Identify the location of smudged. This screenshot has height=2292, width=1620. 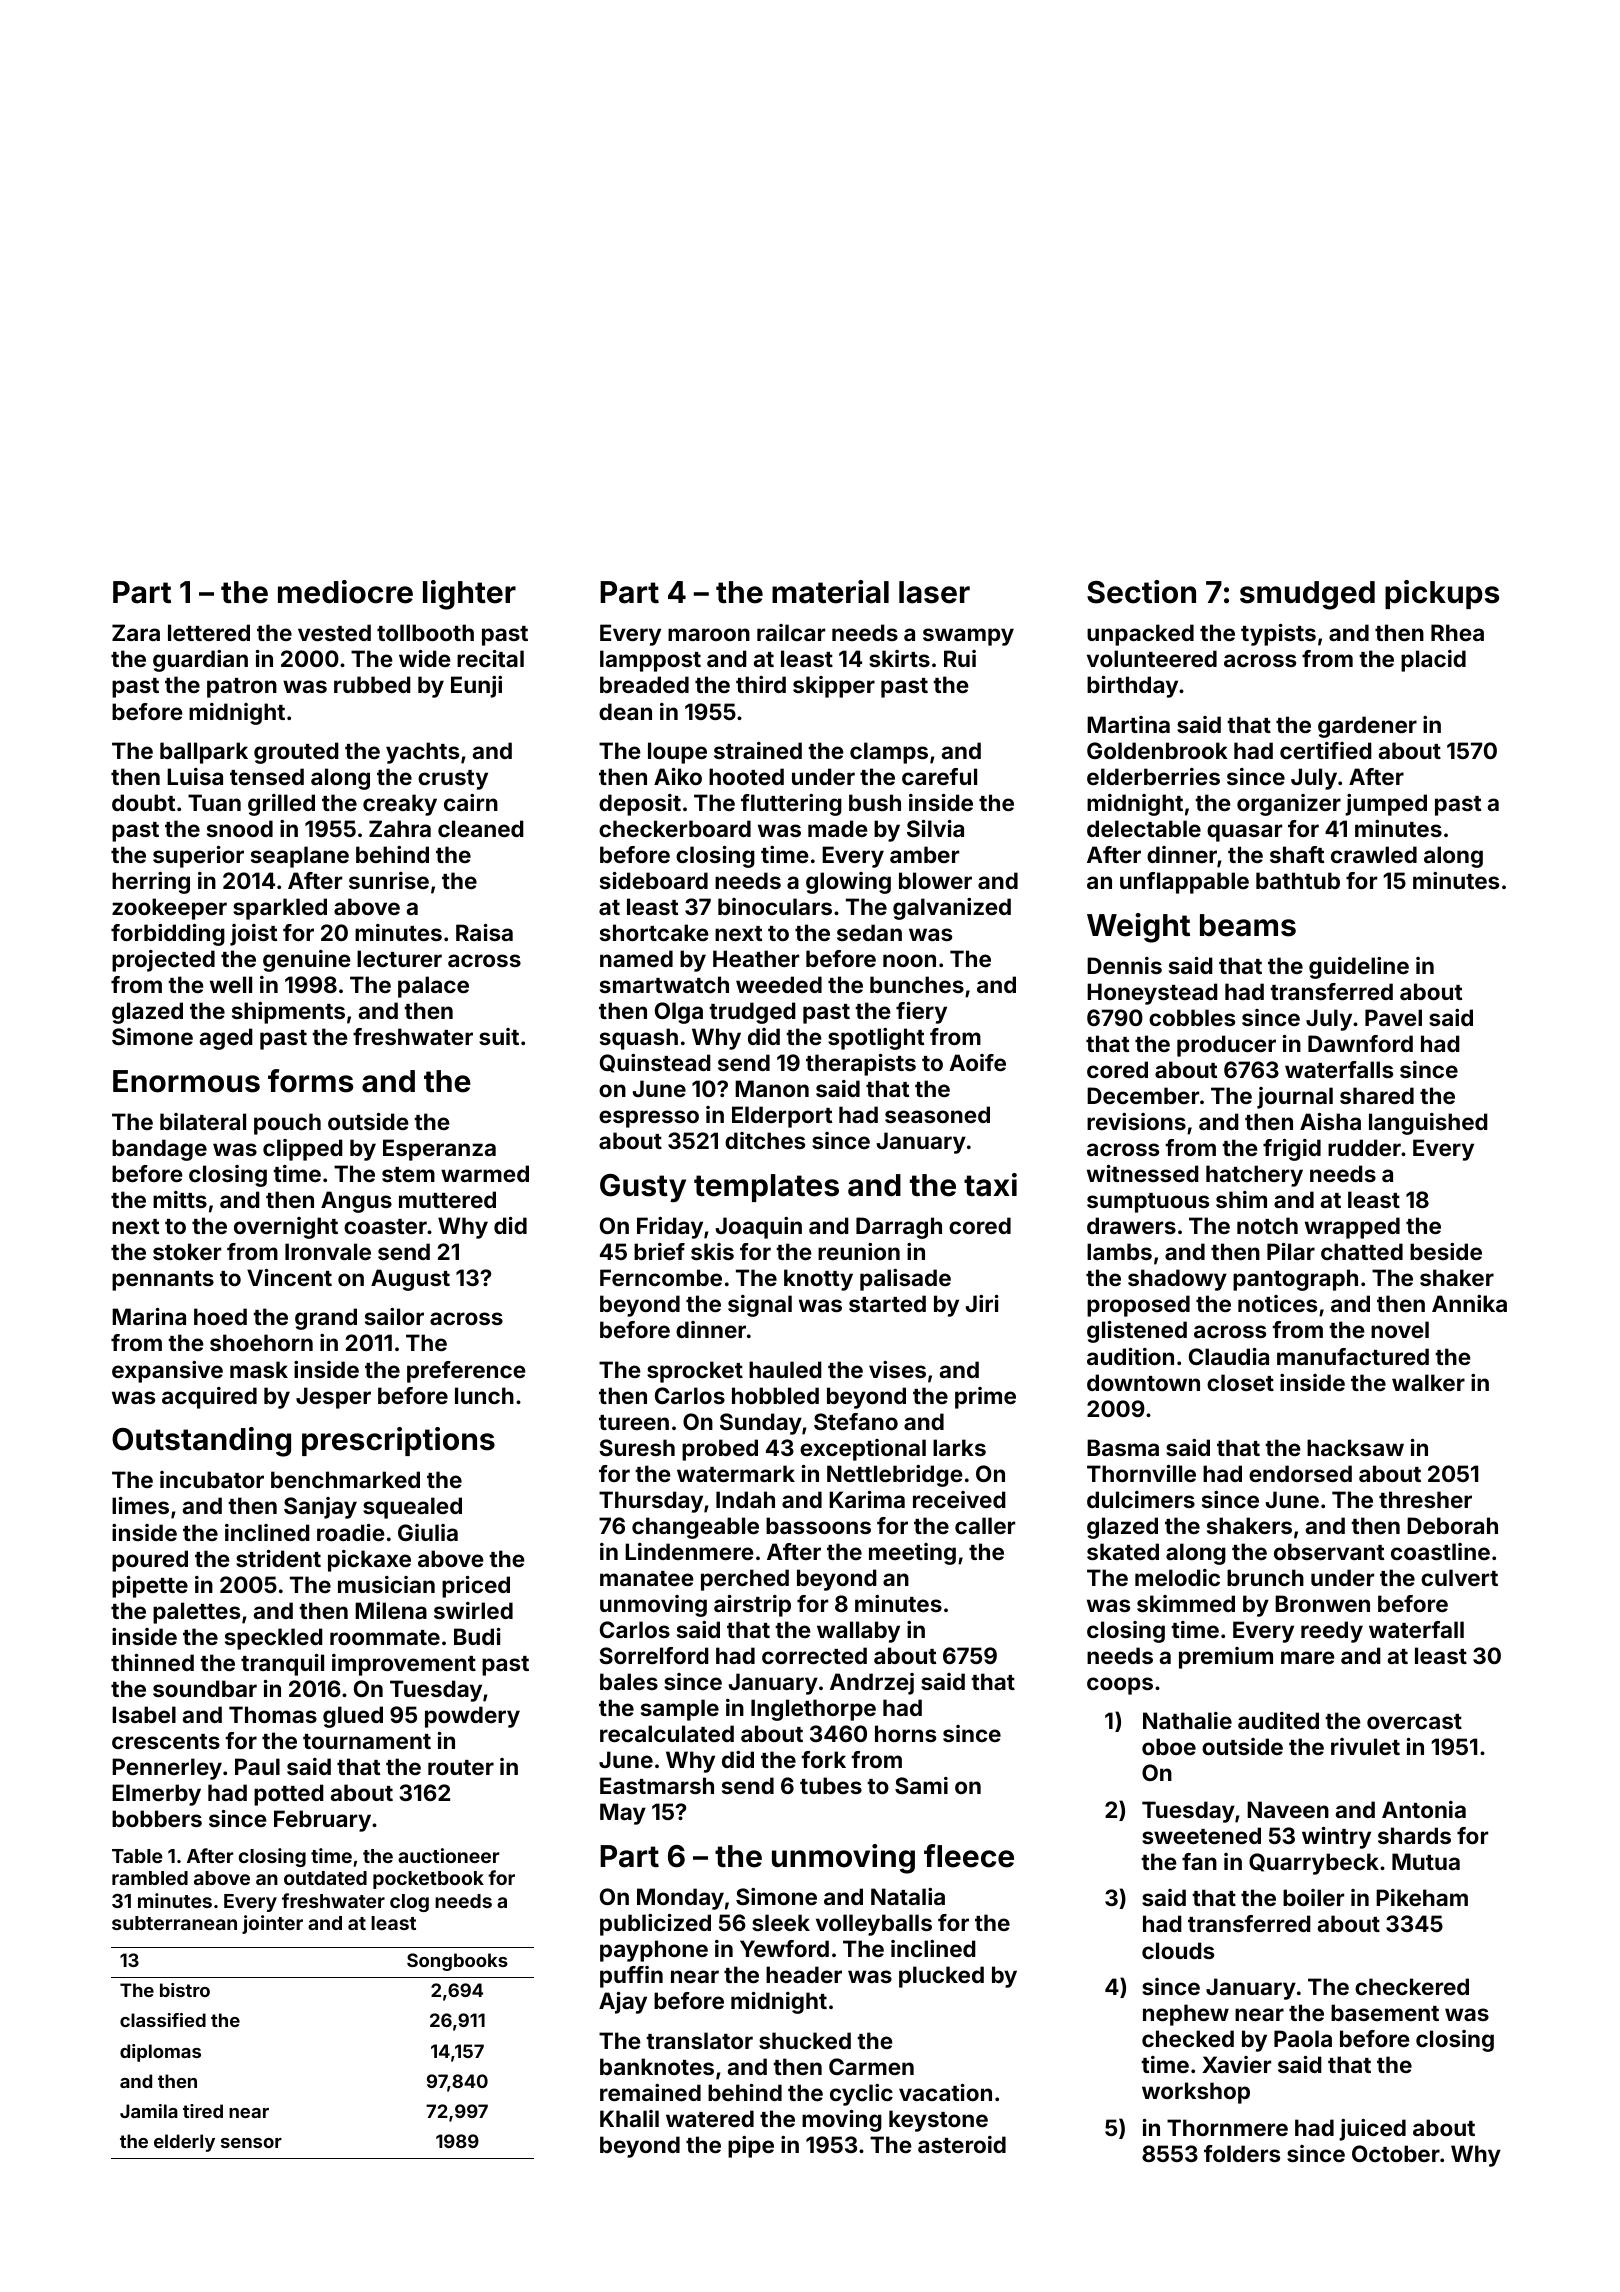
(1307, 595).
